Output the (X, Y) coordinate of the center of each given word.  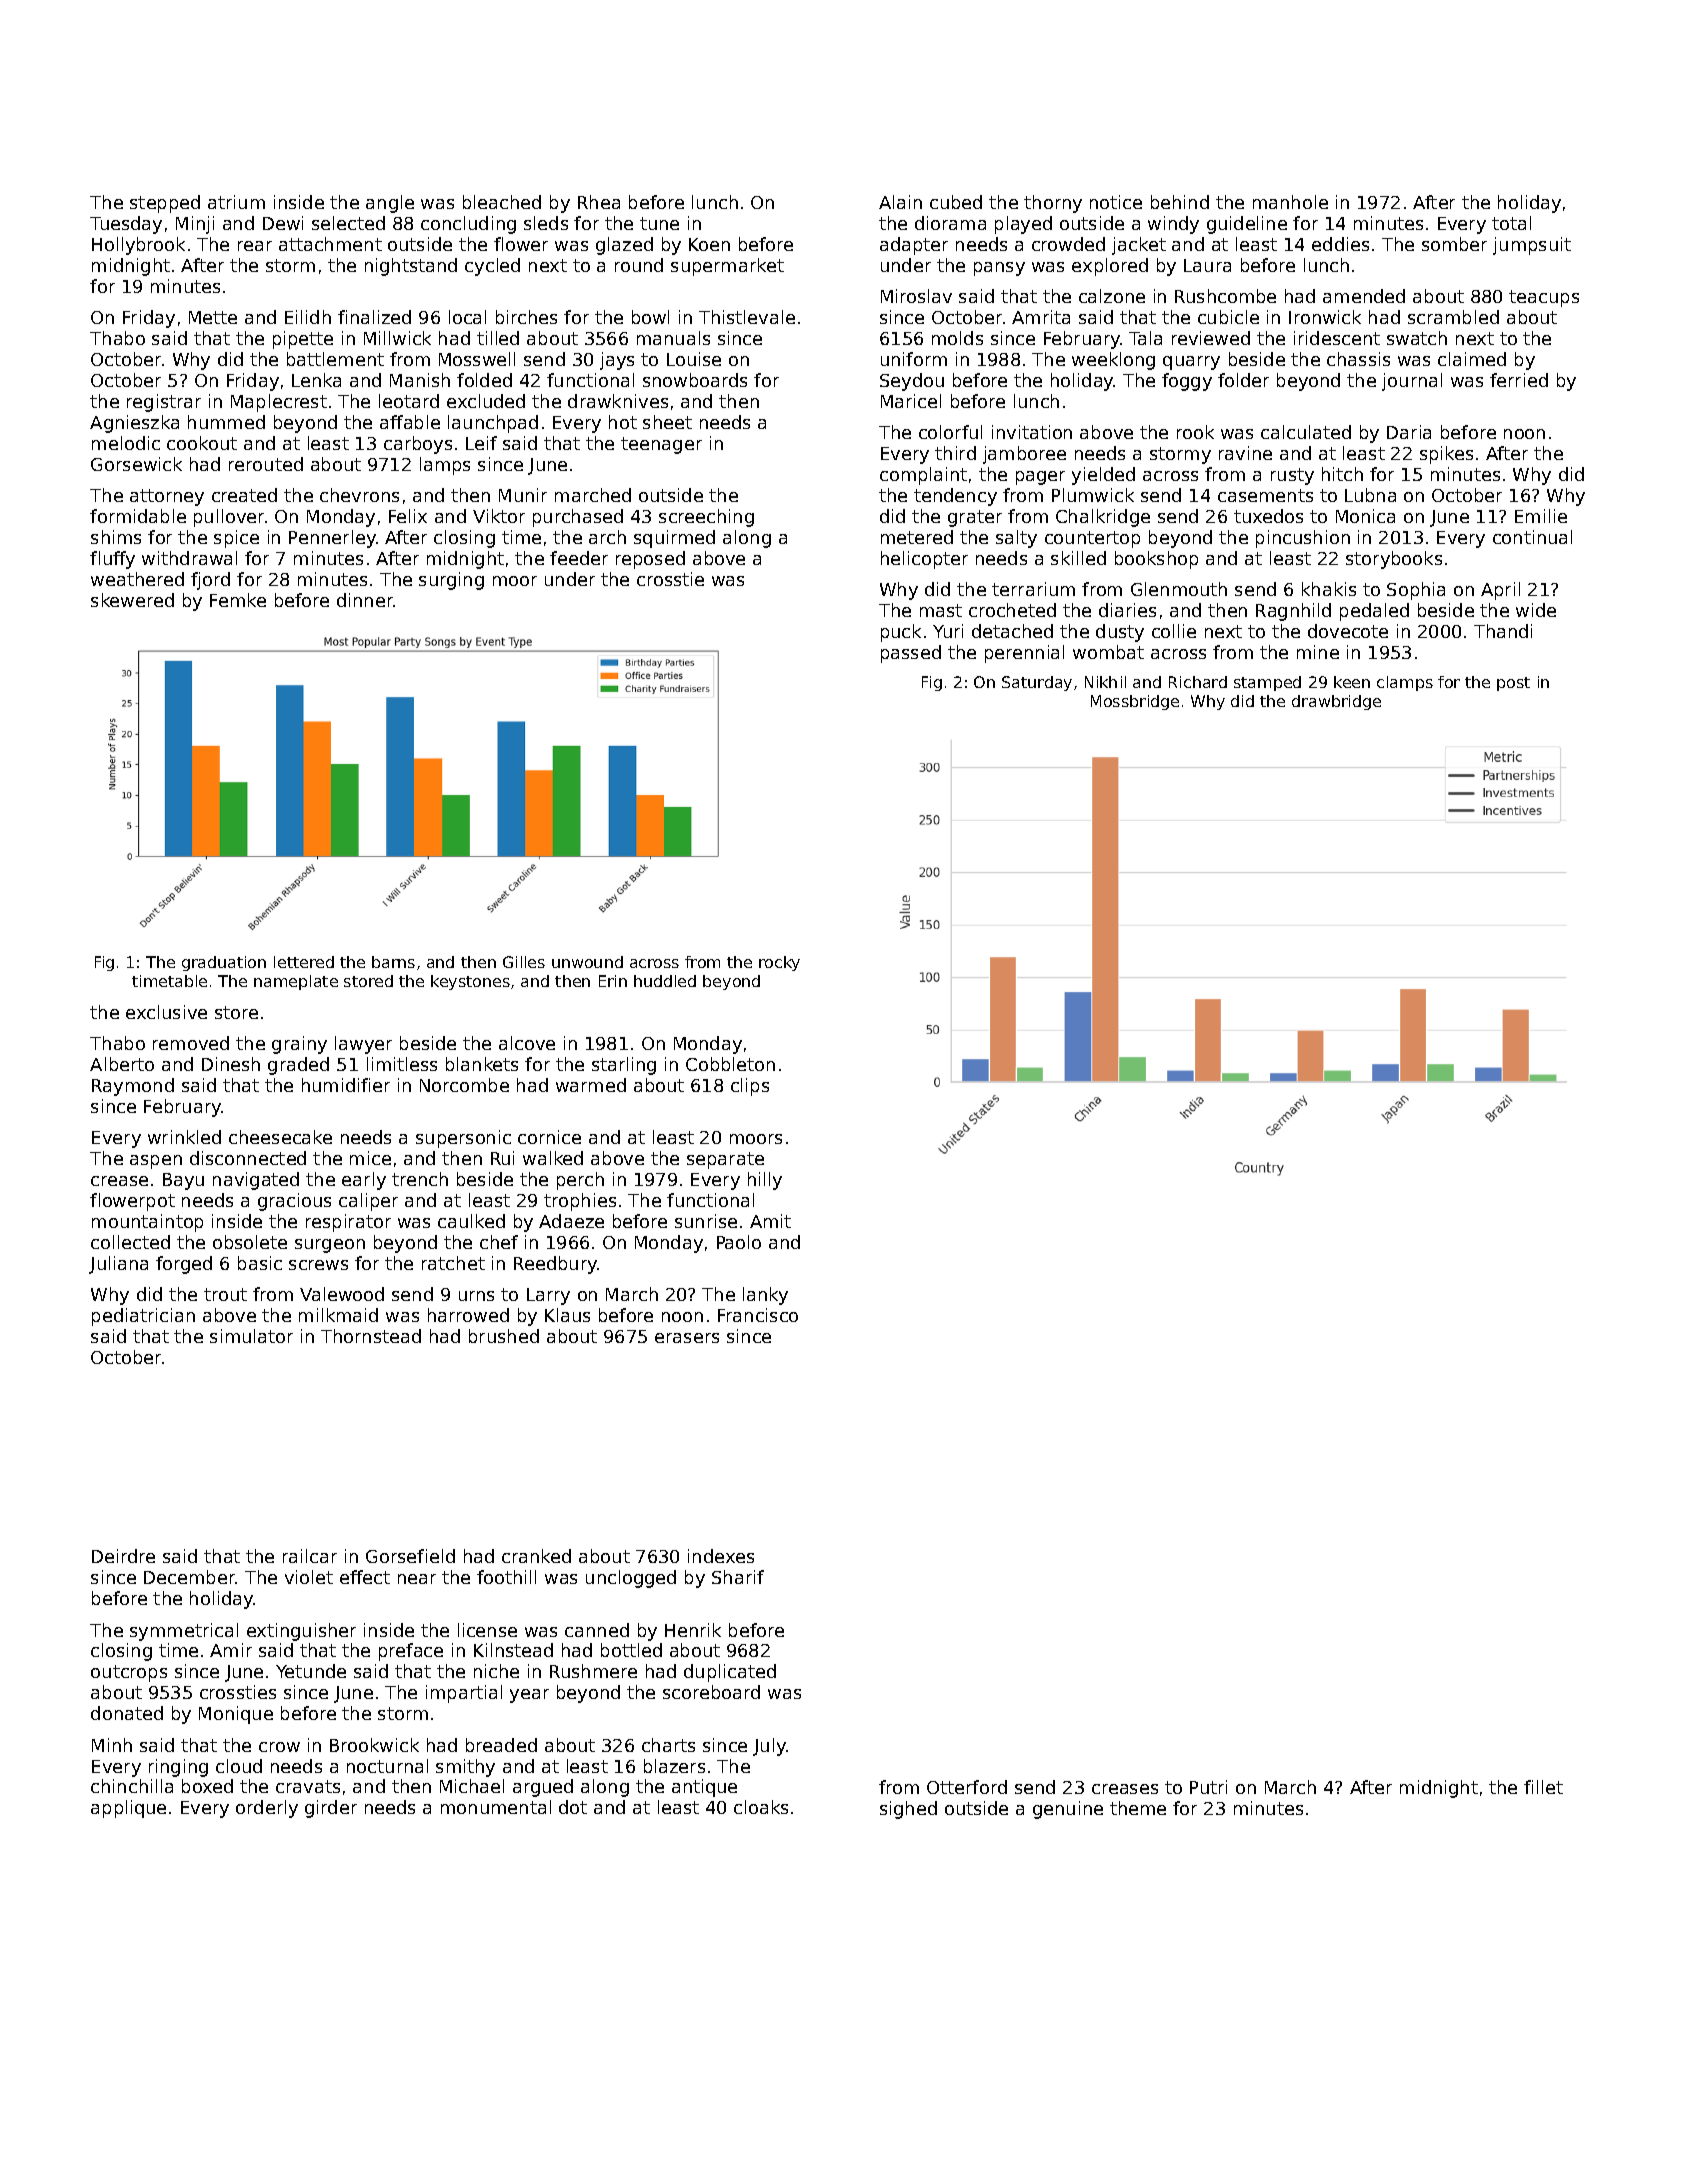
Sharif (738, 1577)
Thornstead (371, 1336)
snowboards (695, 380)
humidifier (346, 1085)
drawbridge (1336, 702)
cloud (239, 1766)
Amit (770, 1221)
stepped (165, 204)
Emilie (1541, 516)
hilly (765, 1181)
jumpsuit (1532, 246)
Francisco (758, 1315)
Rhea (599, 202)
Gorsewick (136, 464)
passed (911, 654)
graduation (224, 963)
